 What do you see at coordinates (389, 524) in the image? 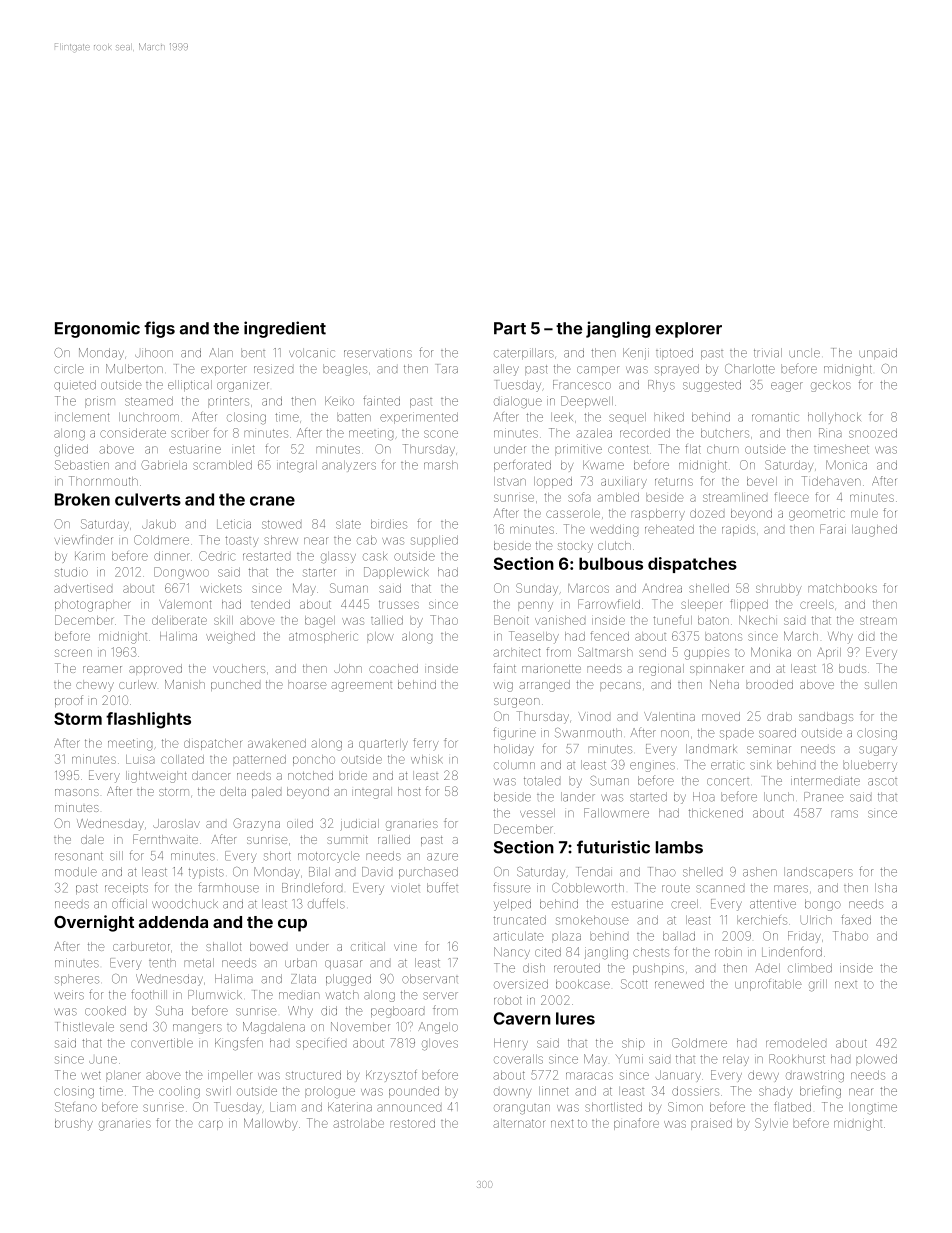
I see `birdies` at bounding box center [389, 524].
